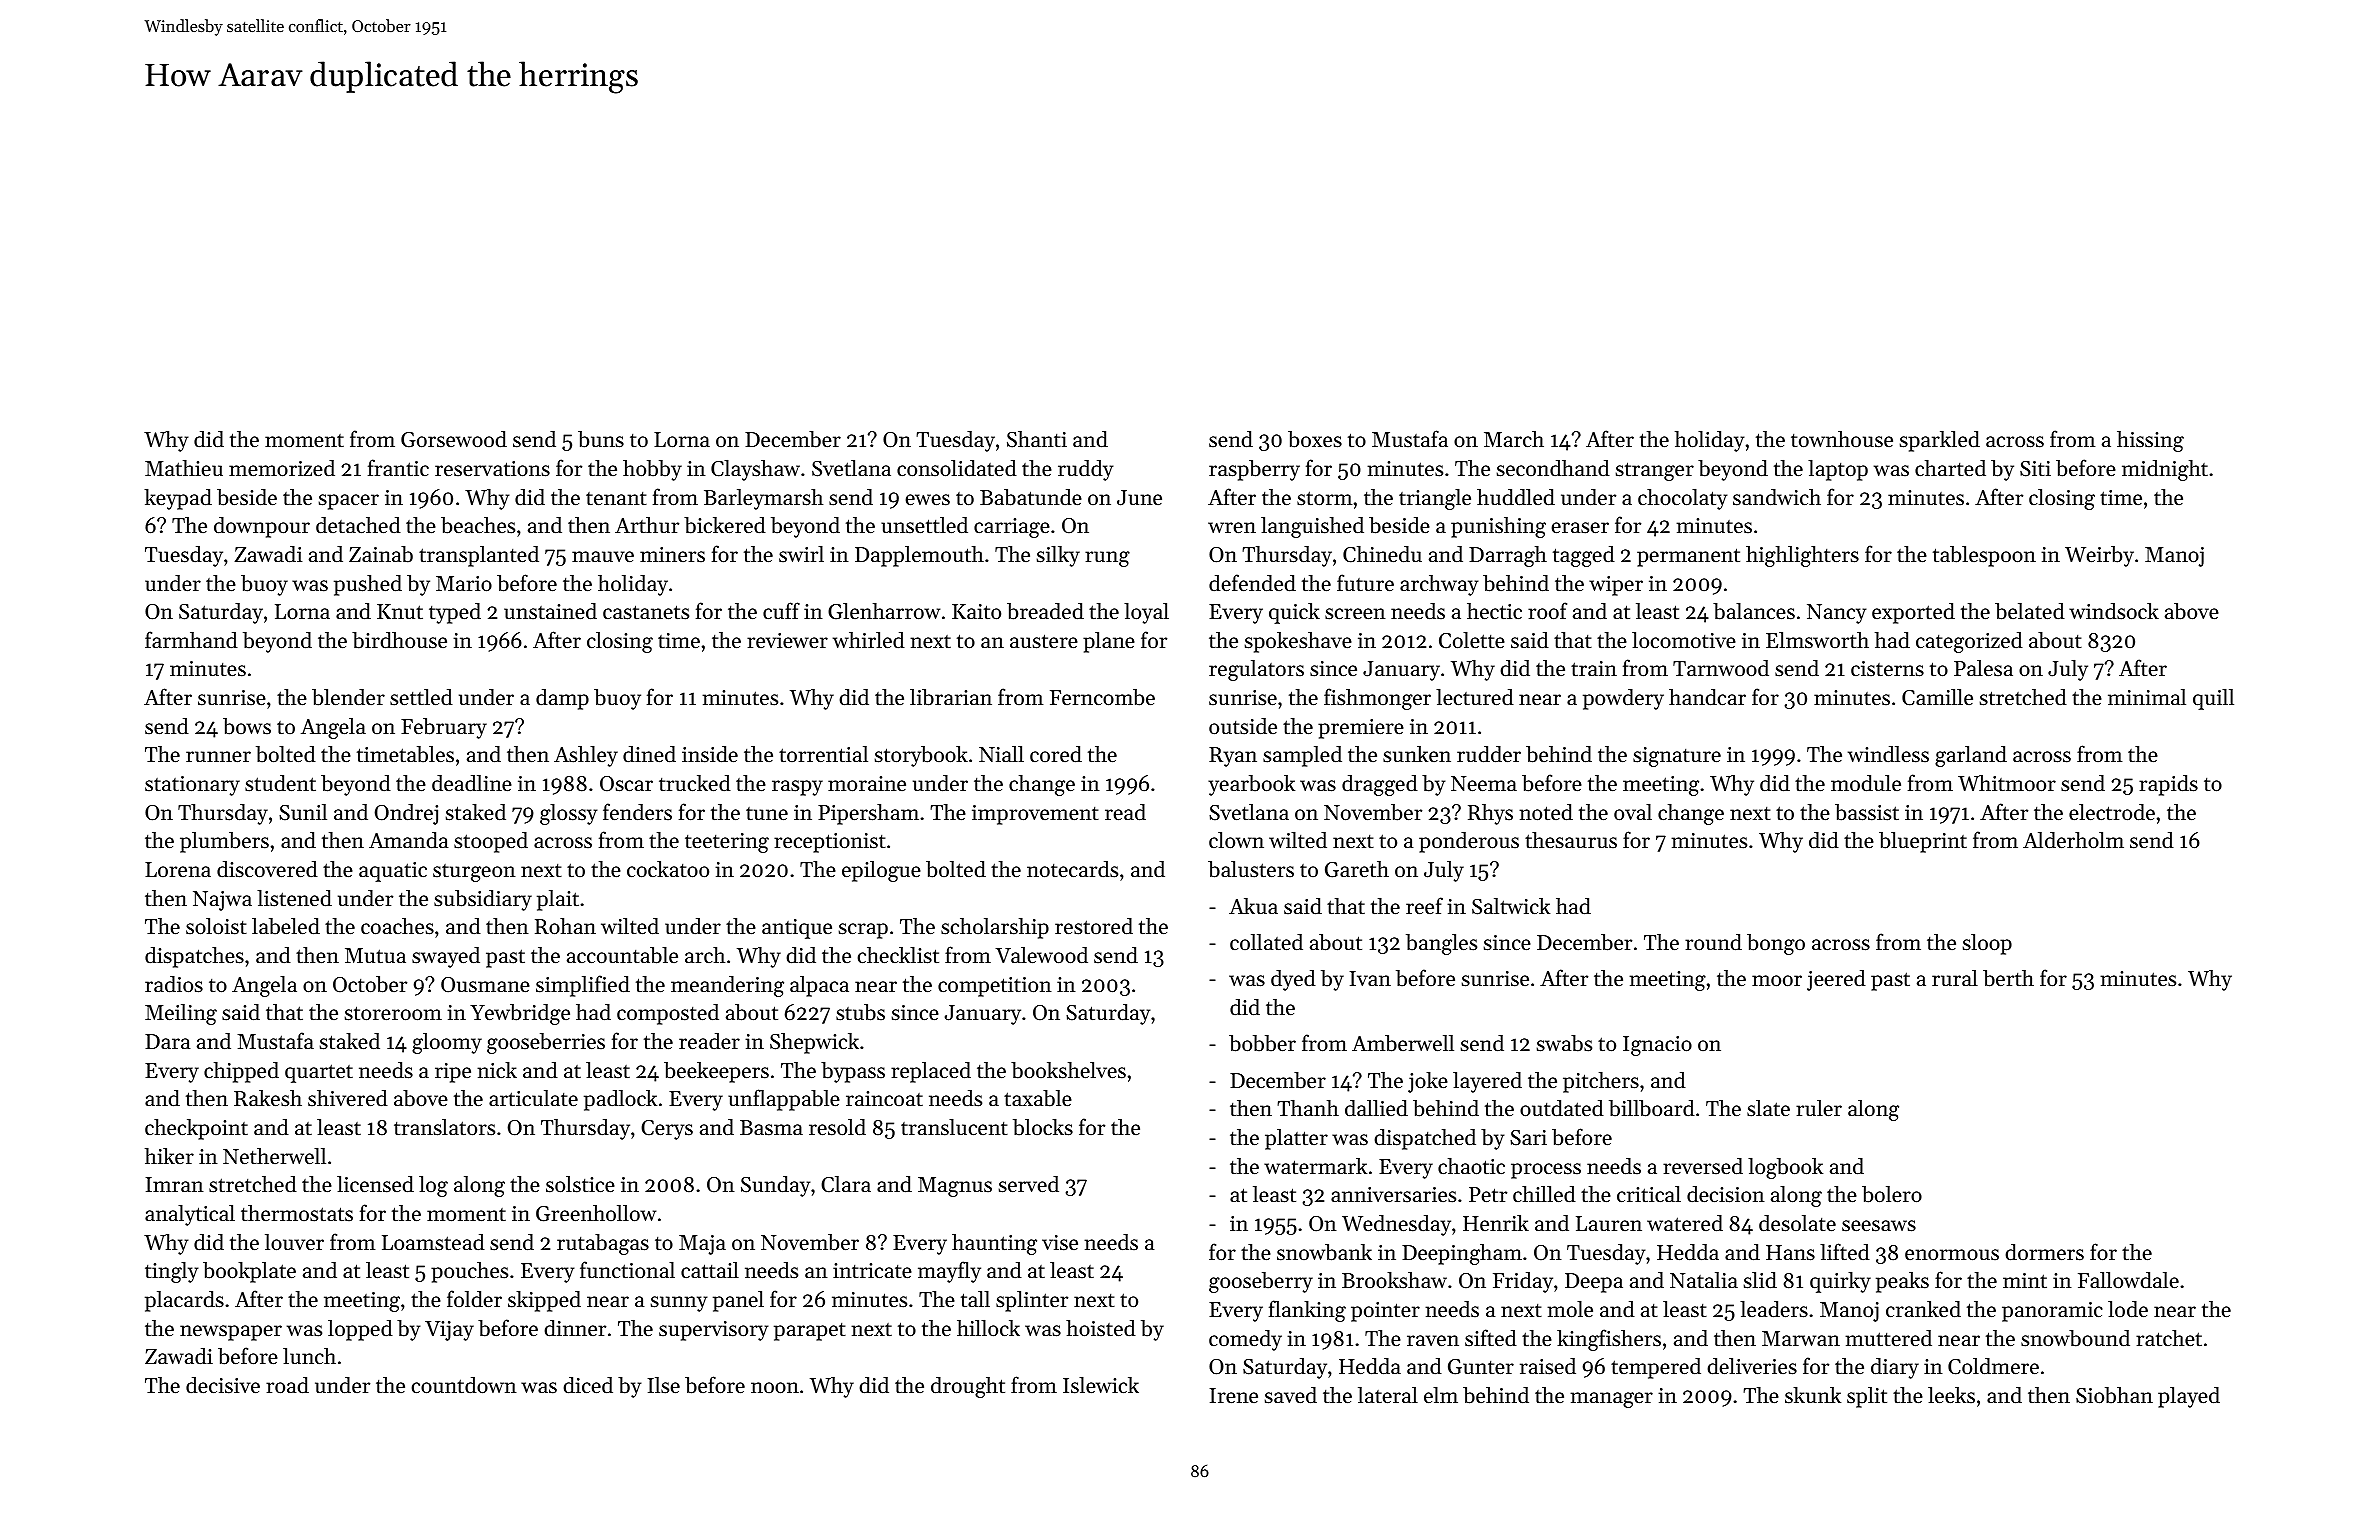 The image size is (2380, 1540). What do you see at coordinates (775, 1388) in the image?
I see `noon` at bounding box center [775, 1388].
